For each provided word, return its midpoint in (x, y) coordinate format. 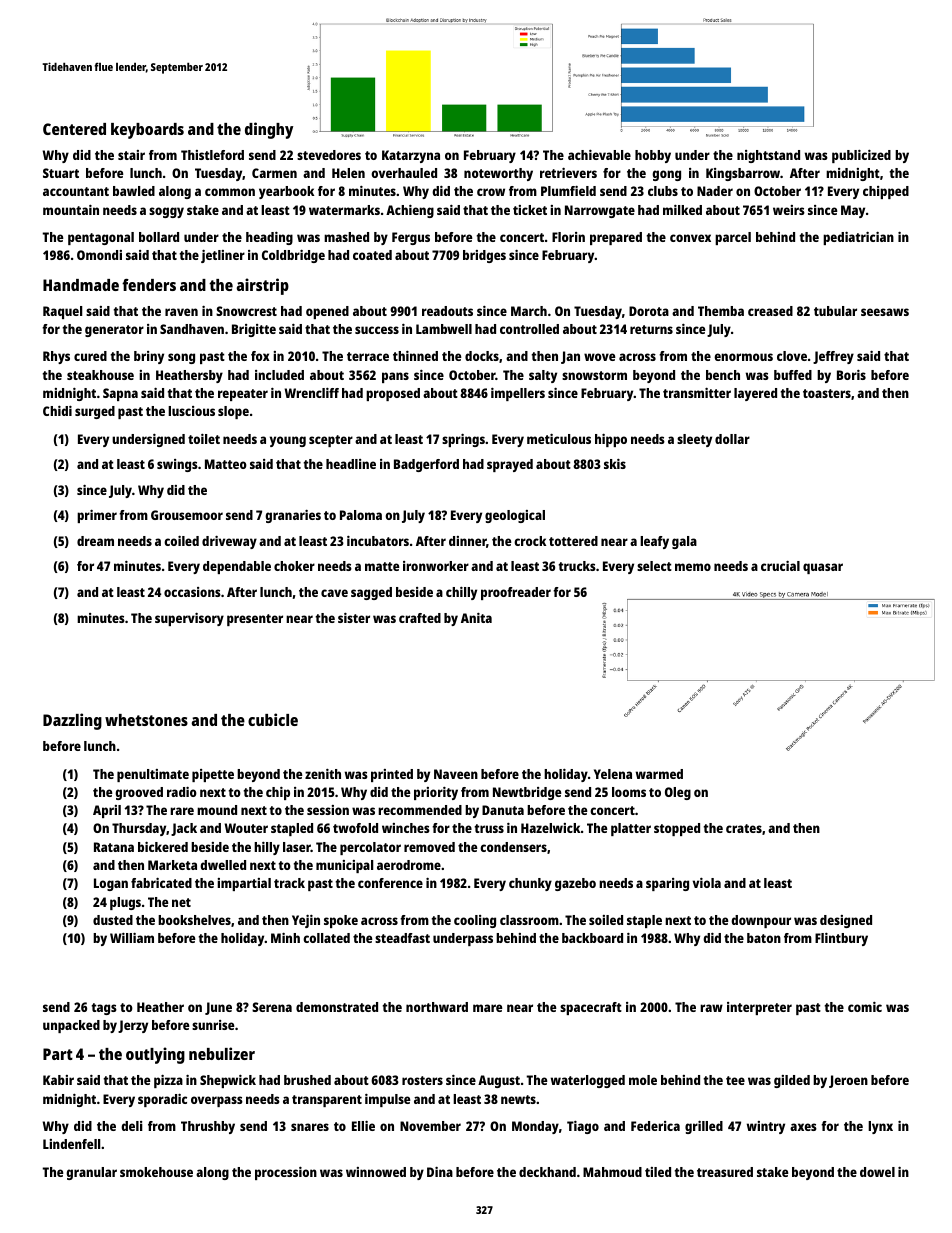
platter (631, 829)
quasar (823, 568)
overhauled (404, 173)
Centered (74, 129)
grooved (139, 793)
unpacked (71, 1026)
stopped (677, 829)
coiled (181, 541)
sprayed (510, 465)
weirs (789, 210)
